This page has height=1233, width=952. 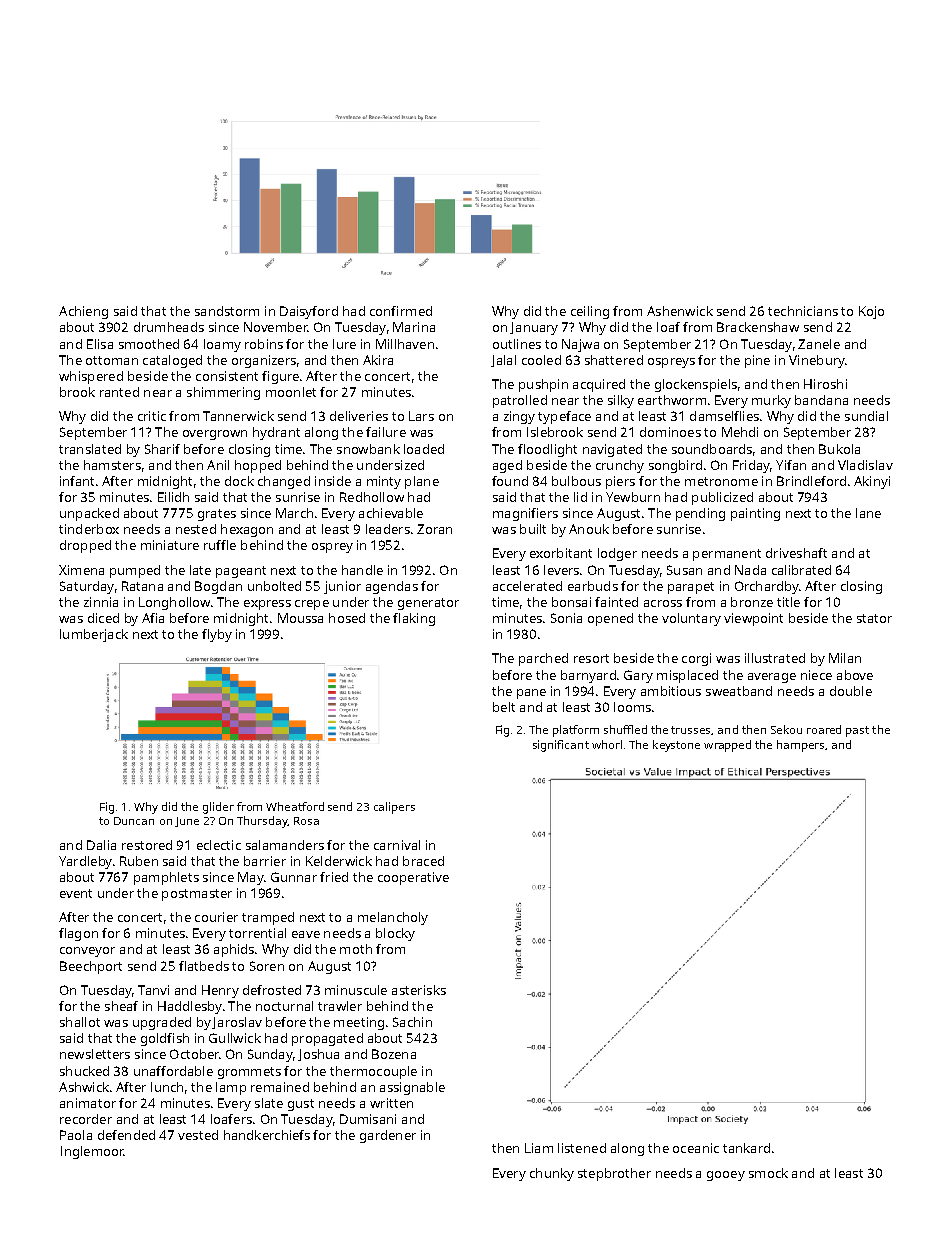 I want to click on gooey, so click(x=726, y=1176).
